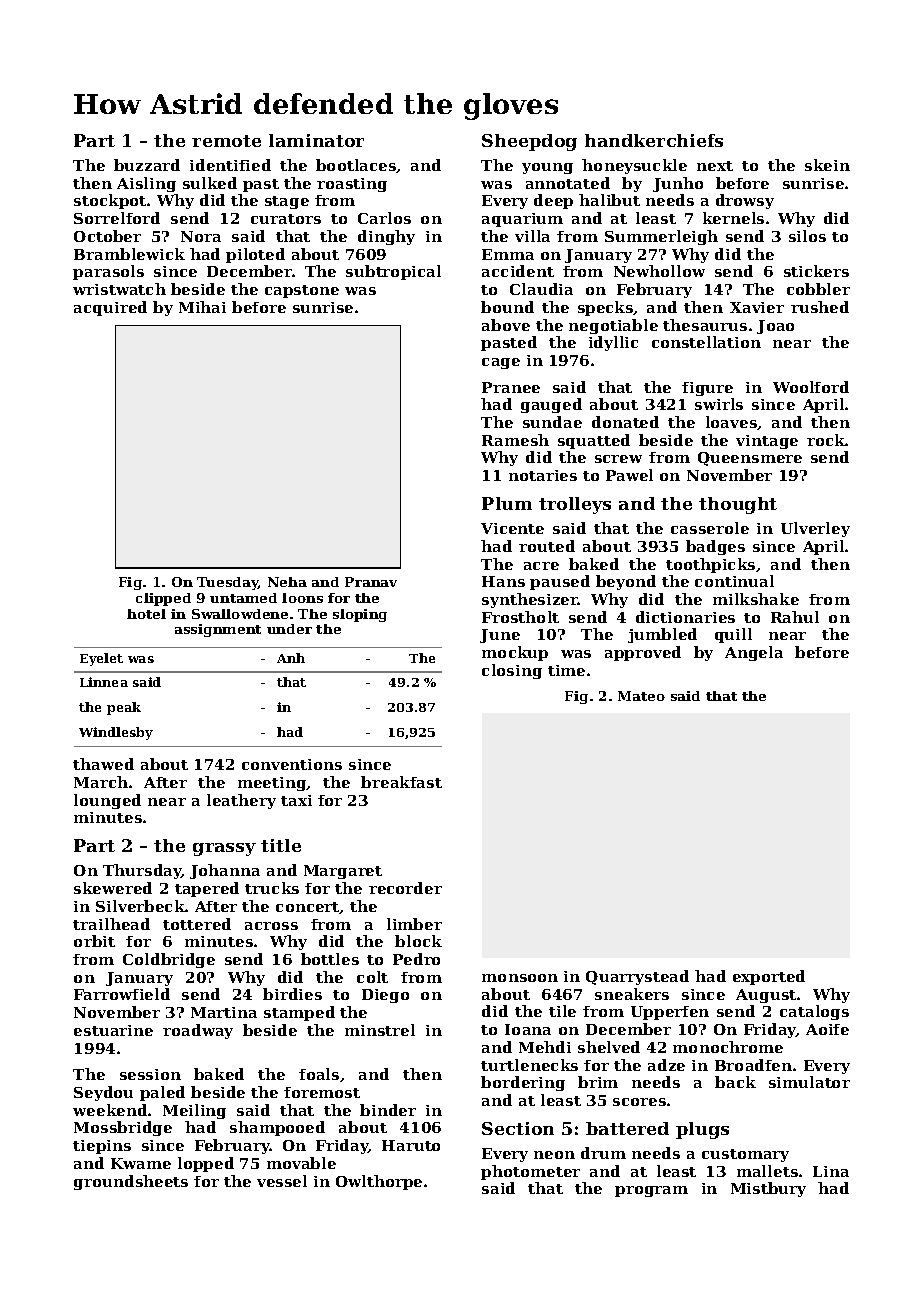 Image resolution: width=924 pixels, height=1308 pixels. What do you see at coordinates (292, 764) in the document?
I see `conventions` at bounding box center [292, 764].
